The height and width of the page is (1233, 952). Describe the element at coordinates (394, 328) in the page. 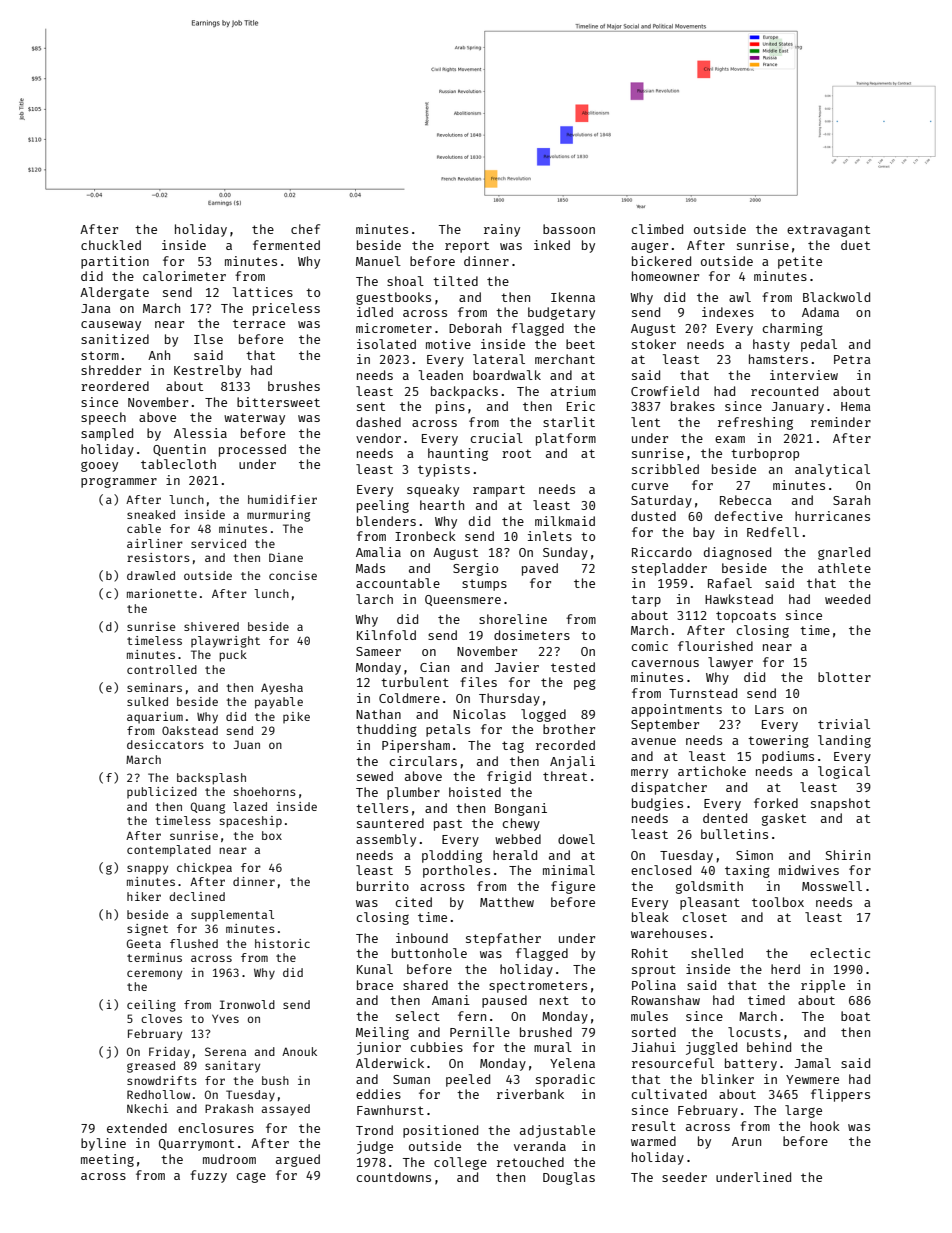

I see `micrometer` at that location.
